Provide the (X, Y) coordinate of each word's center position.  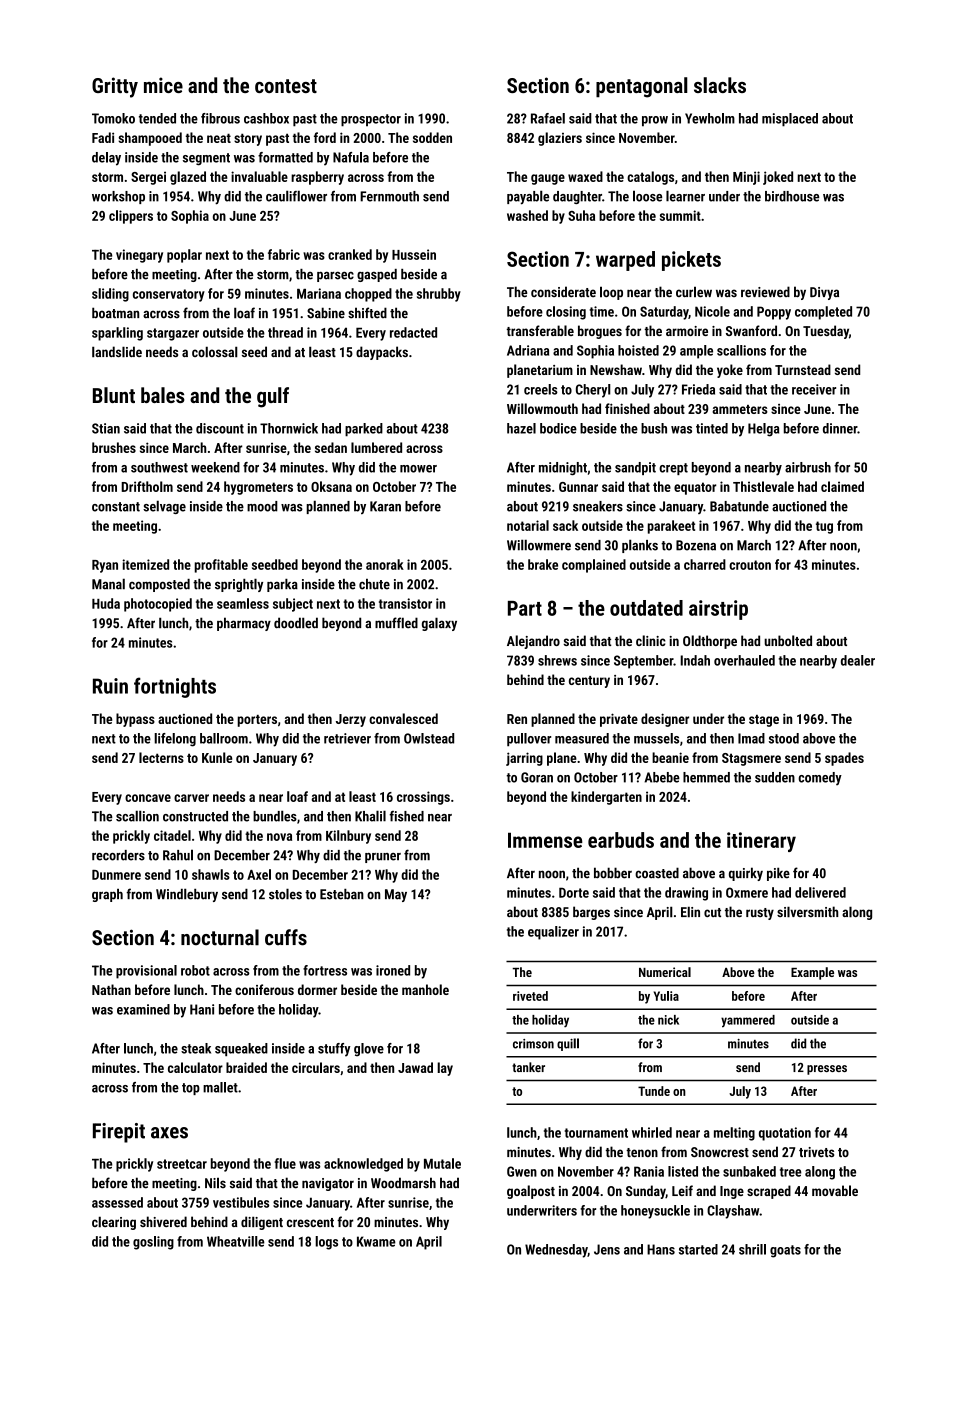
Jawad (415, 1067)
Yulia (666, 996)
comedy (820, 779)
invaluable (259, 176)
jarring (524, 759)
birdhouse (792, 196)
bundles (275, 816)
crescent (310, 1222)
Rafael (548, 118)
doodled (296, 623)
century (589, 682)
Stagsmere (751, 759)
